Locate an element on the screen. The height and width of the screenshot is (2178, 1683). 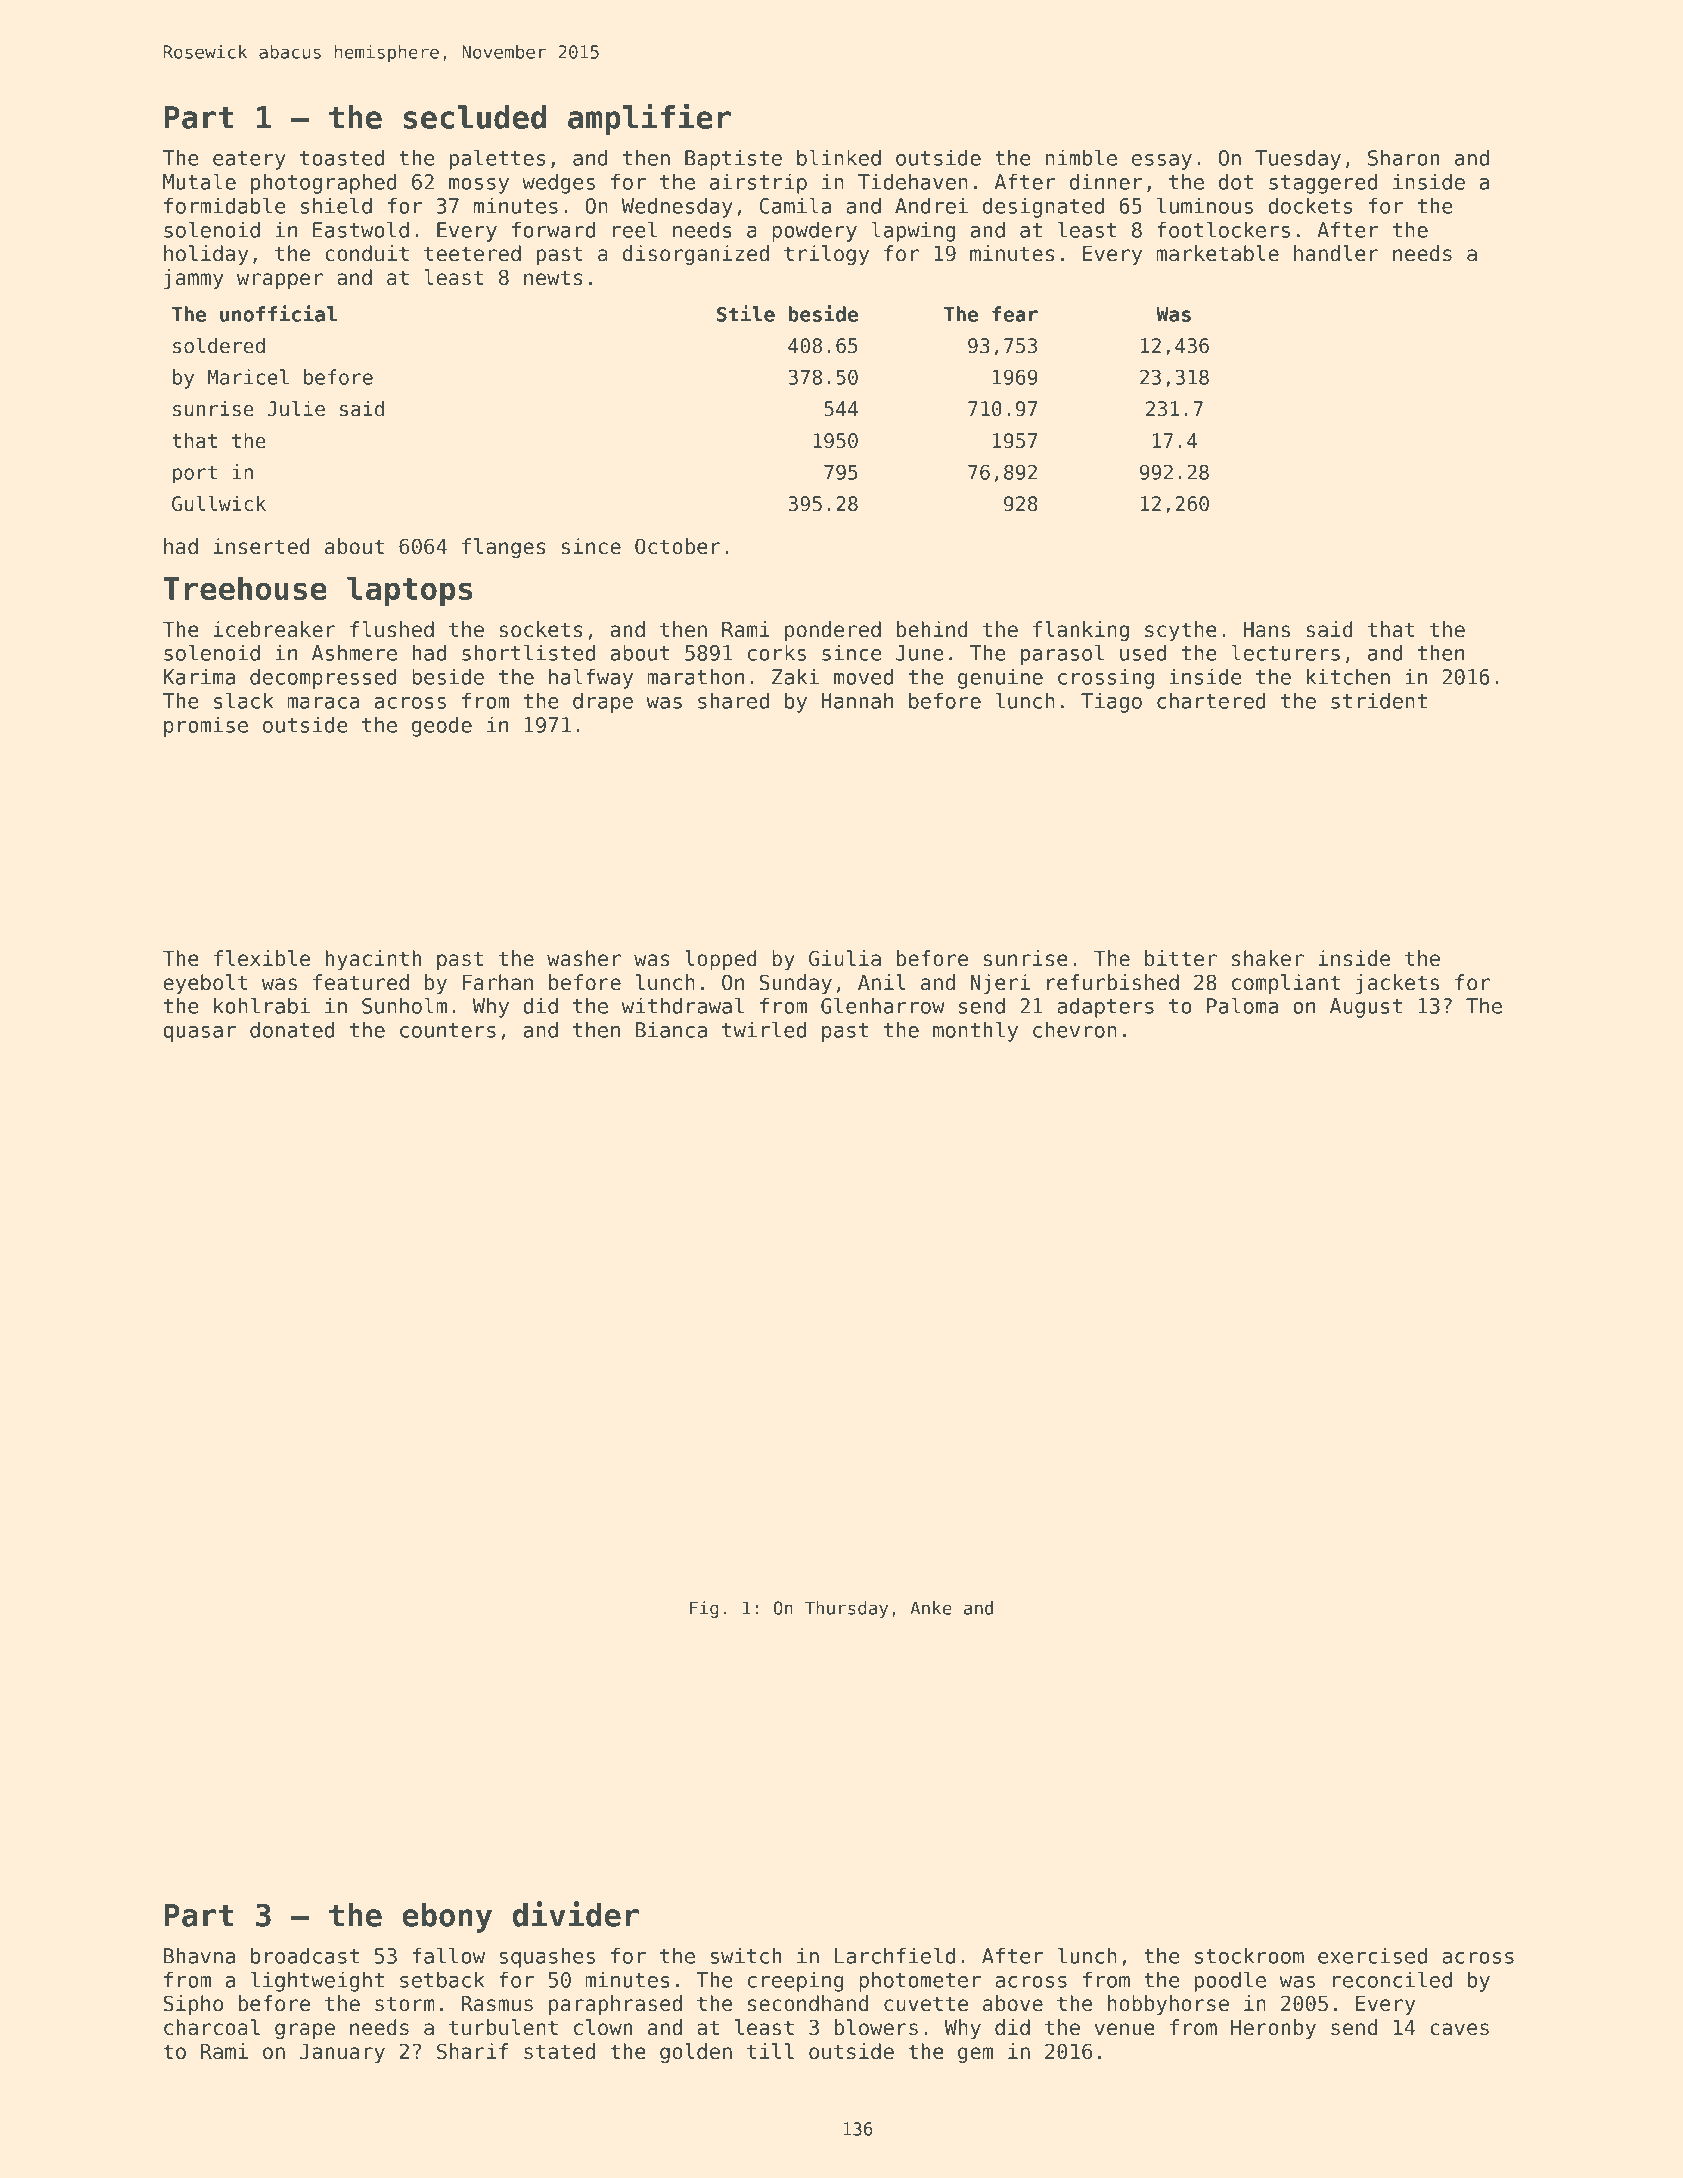
Thursday is located at coordinates (846, 1609).
